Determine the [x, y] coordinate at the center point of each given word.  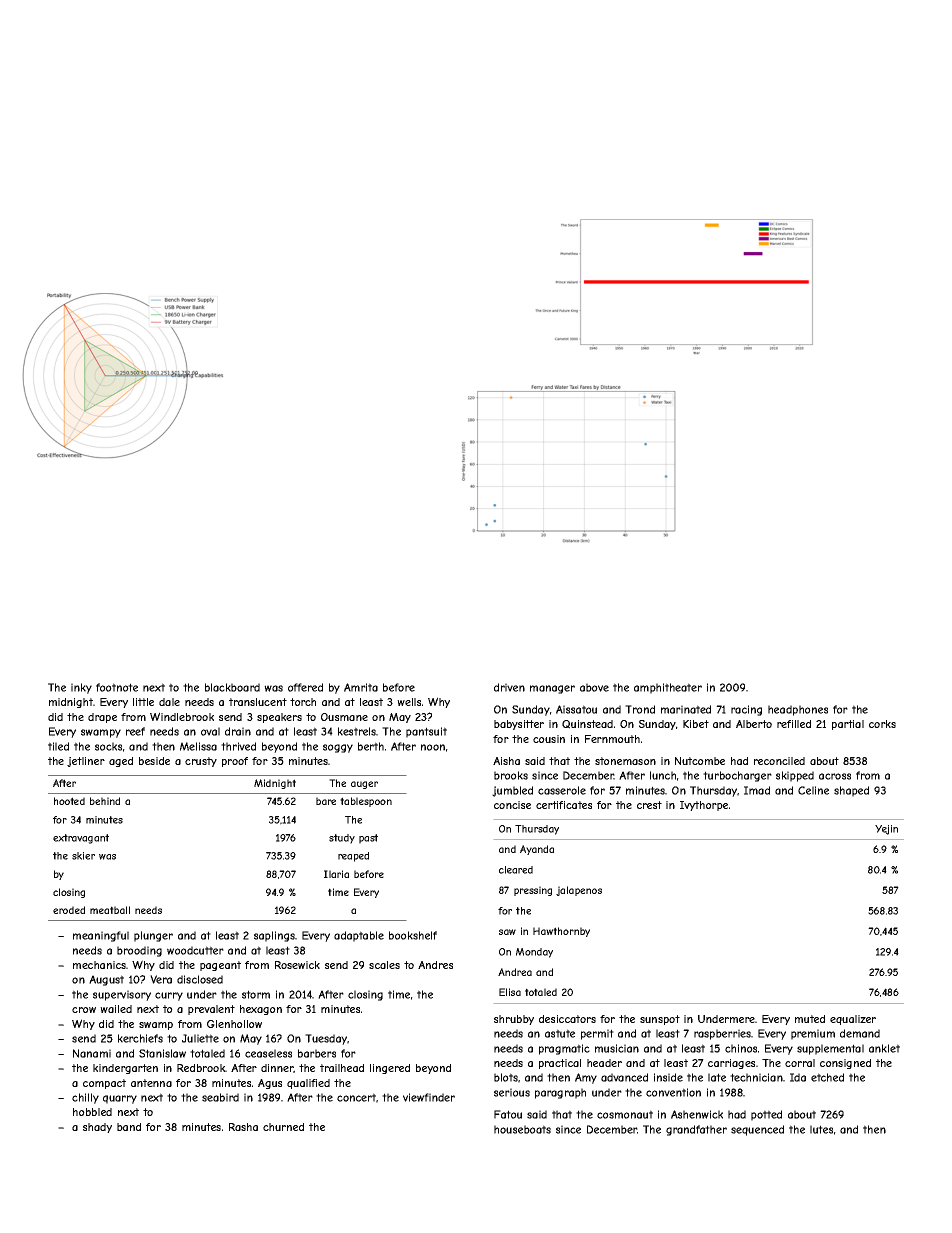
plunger [153, 936]
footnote [117, 687]
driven [509, 687]
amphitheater [668, 688]
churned [283, 1127]
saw [507, 932]
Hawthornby [561, 932]
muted [810, 1019]
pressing [533, 891]
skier [83, 856]
